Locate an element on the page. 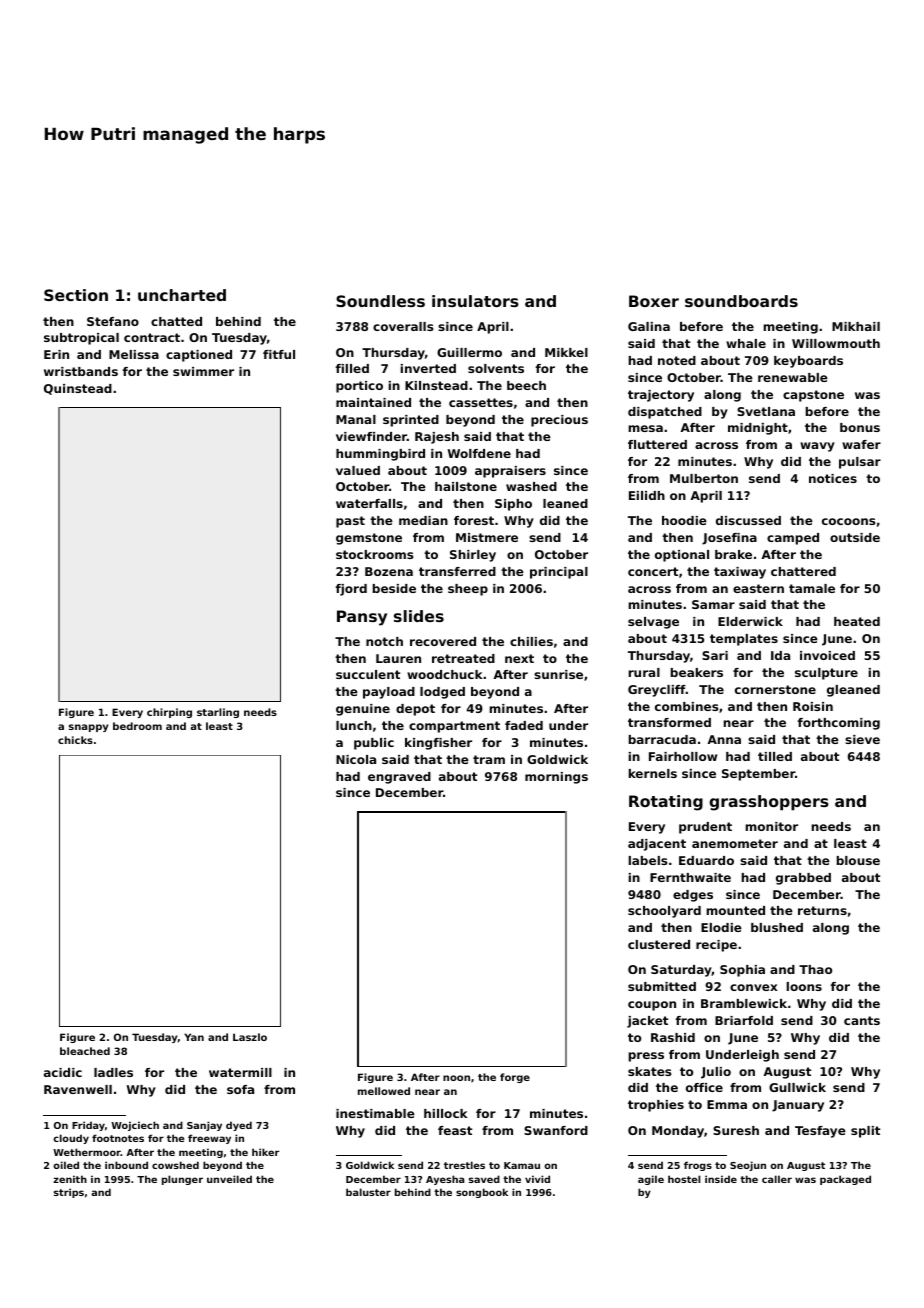 Image resolution: width=924 pixels, height=1308 pixels. inside is located at coordinates (721, 1179).
